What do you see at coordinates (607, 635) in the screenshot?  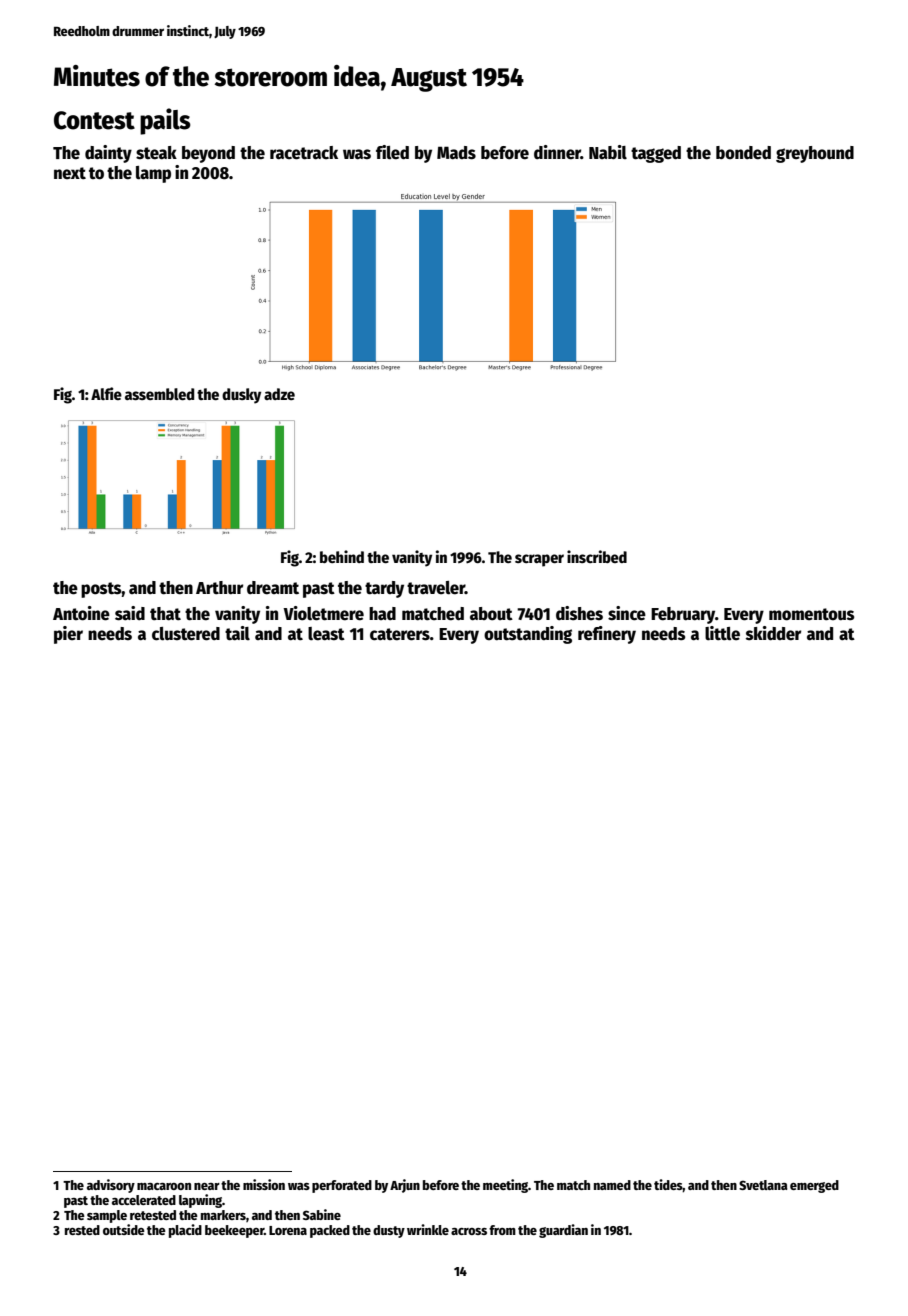 I see `refinery` at bounding box center [607, 635].
